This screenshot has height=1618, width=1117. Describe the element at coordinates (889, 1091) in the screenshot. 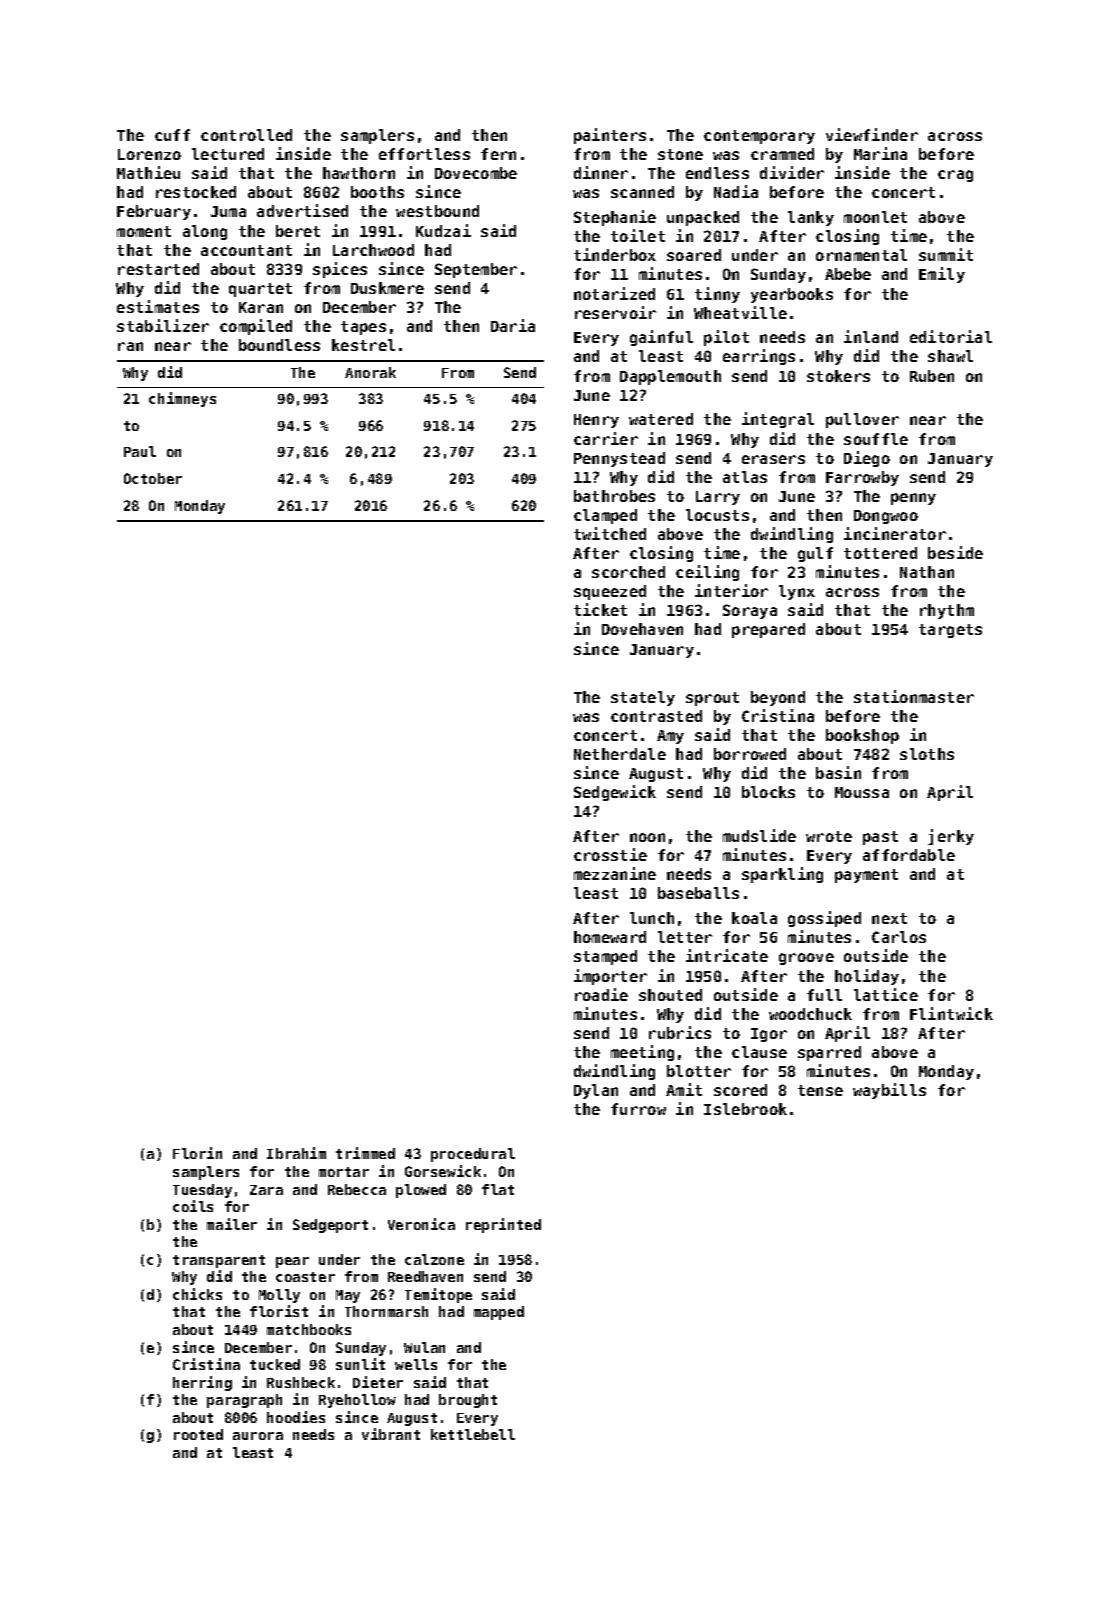

I see `waybills` at that location.
